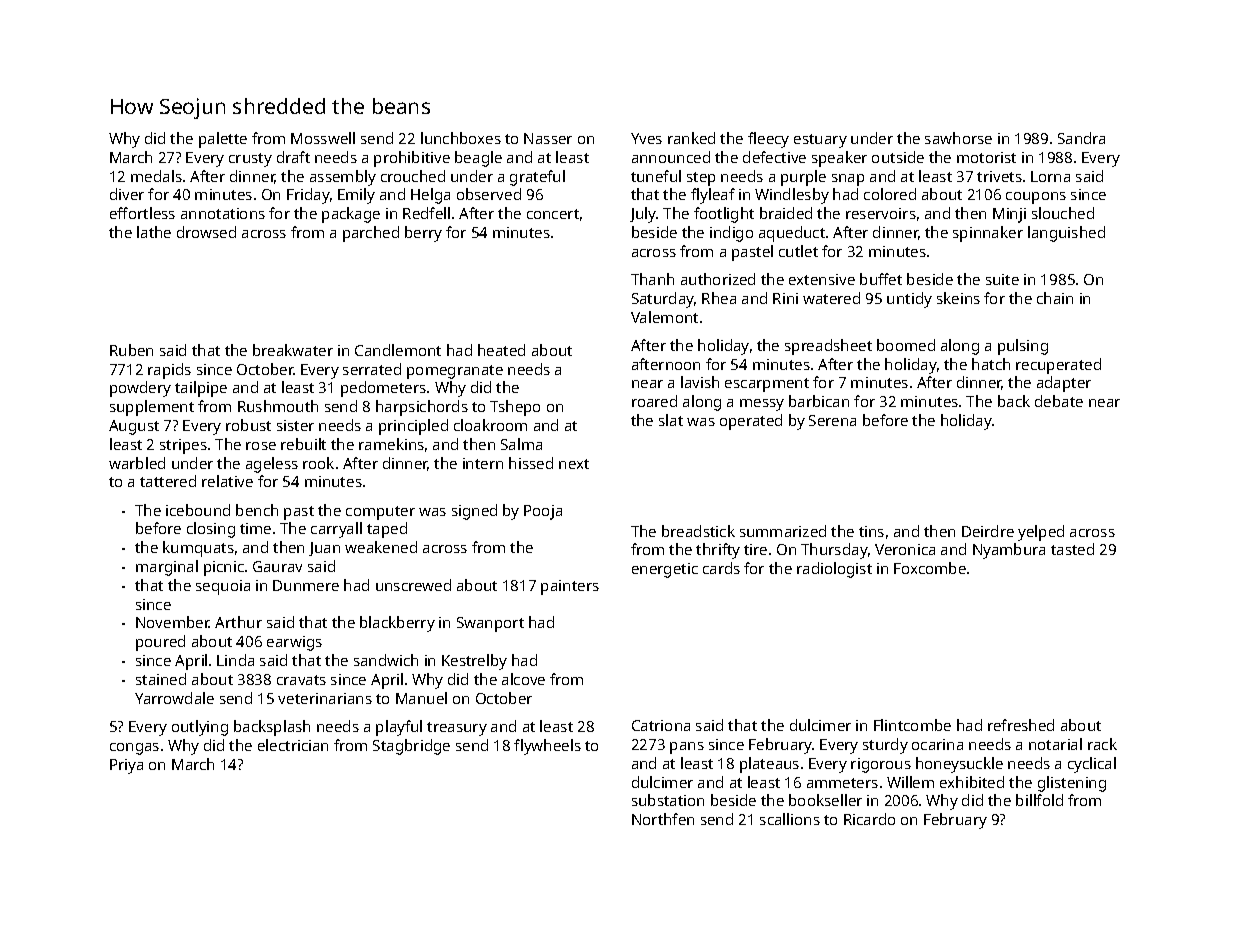  What do you see at coordinates (1066, 234) in the screenshot?
I see `languished` at bounding box center [1066, 234].
